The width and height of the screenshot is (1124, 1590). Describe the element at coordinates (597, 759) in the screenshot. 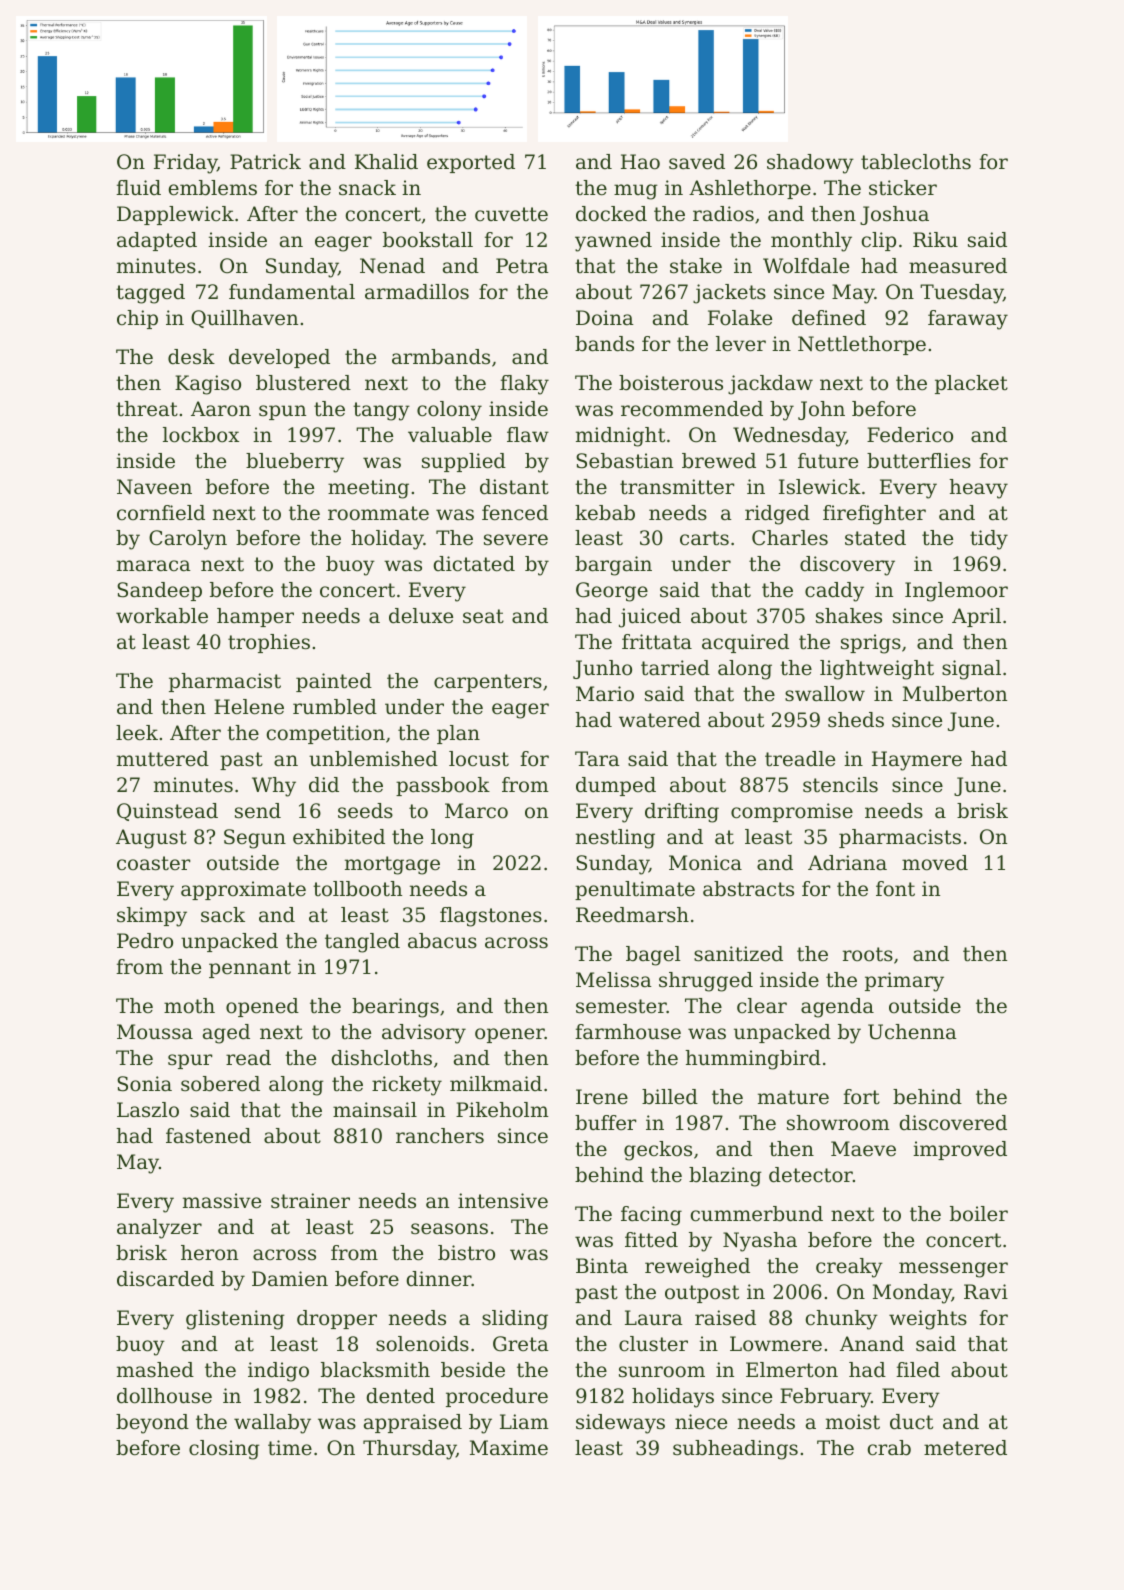

I see `Tara` at that location.
